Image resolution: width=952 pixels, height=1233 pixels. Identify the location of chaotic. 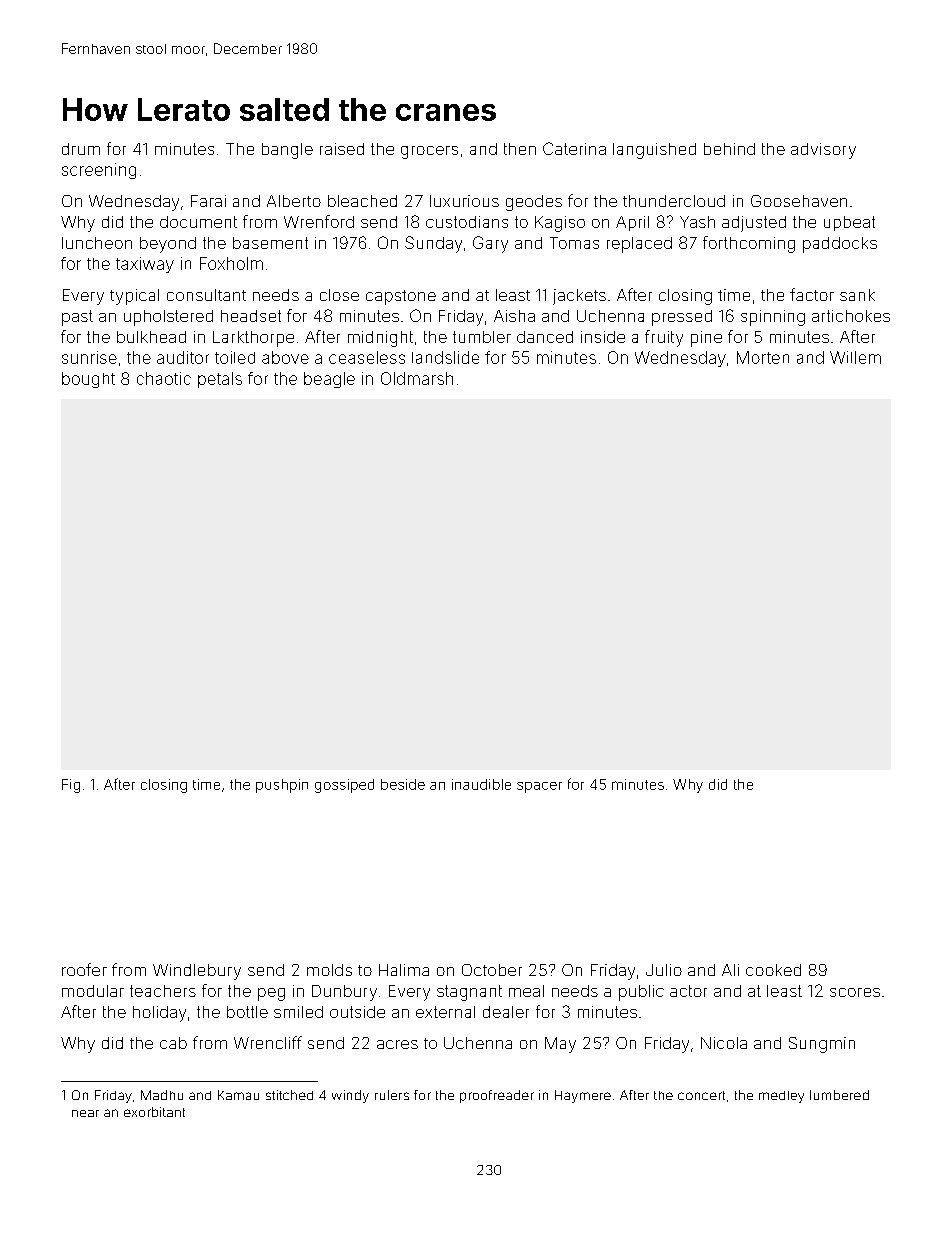
(164, 378).
